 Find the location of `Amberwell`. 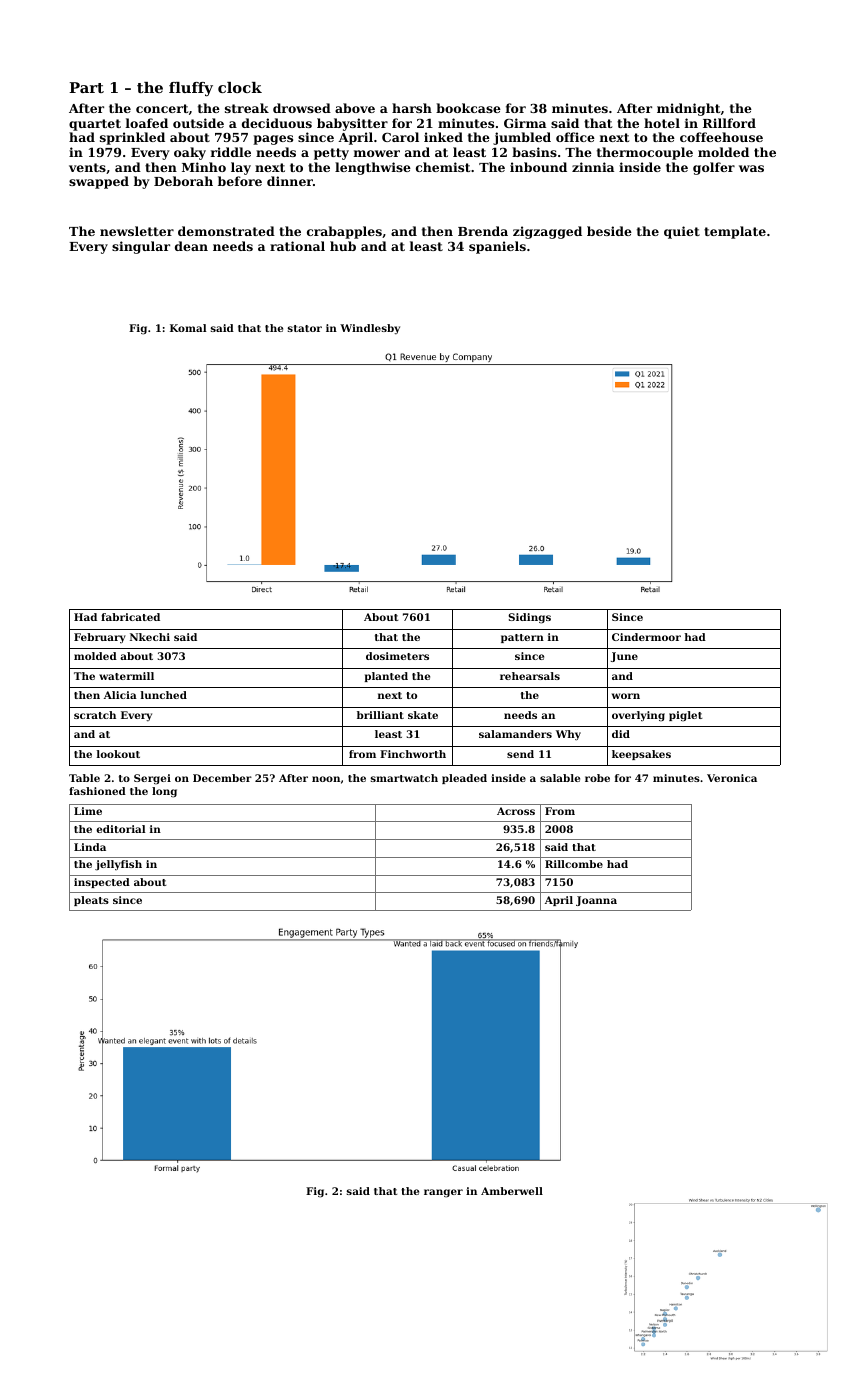

Amberwell is located at coordinates (512, 1191).
